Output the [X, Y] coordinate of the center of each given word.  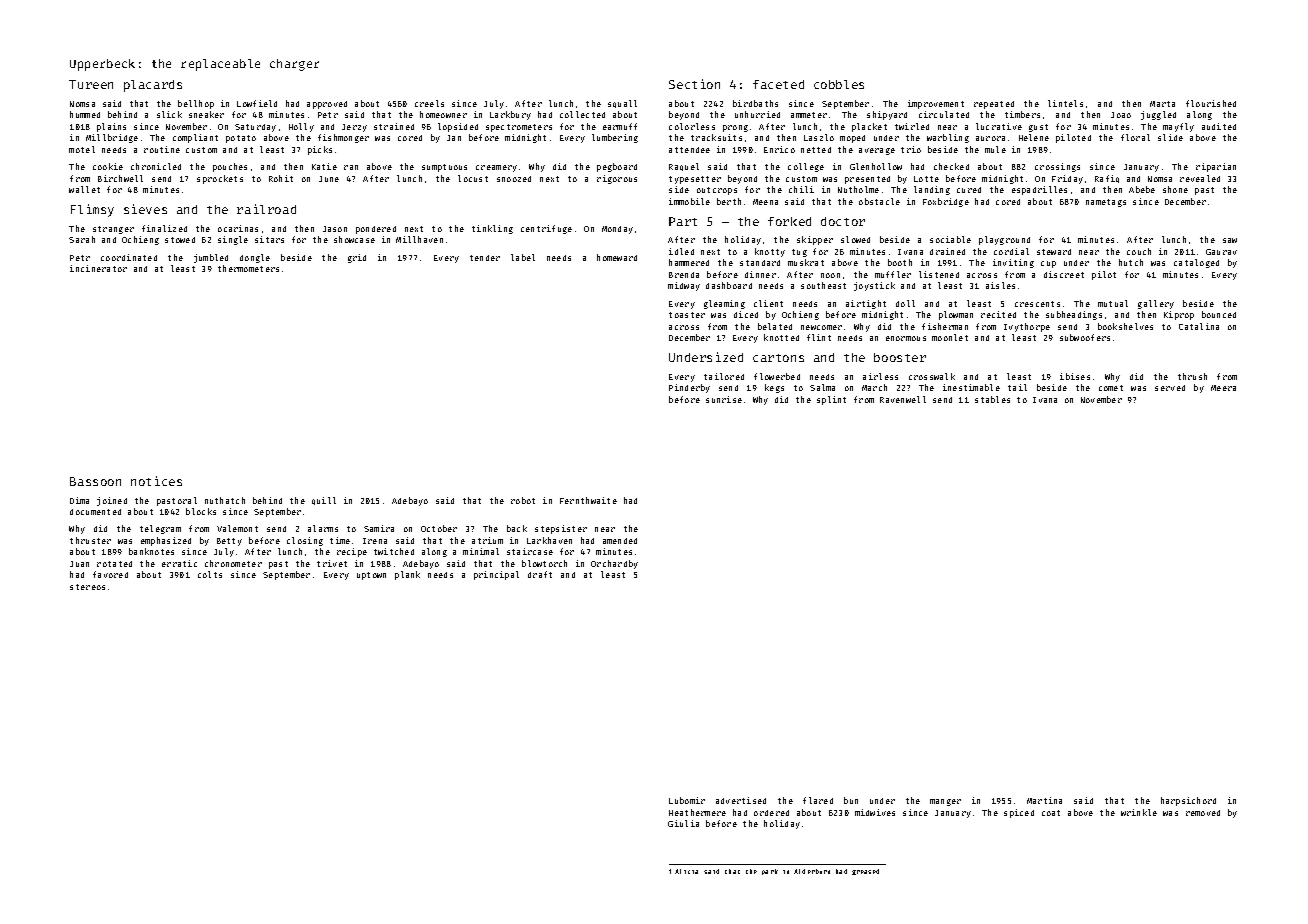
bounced [1219, 314]
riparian [1216, 167]
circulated [944, 114]
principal [496, 575]
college [806, 167]
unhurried [757, 114]
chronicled [156, 166]
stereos [87, 587]
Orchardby [614, 564]
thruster [90, 540]
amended [620, 541]
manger [945, 802]
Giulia [683, 823]
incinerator [98, 268]
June [329, 179]
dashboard [729, 285]
